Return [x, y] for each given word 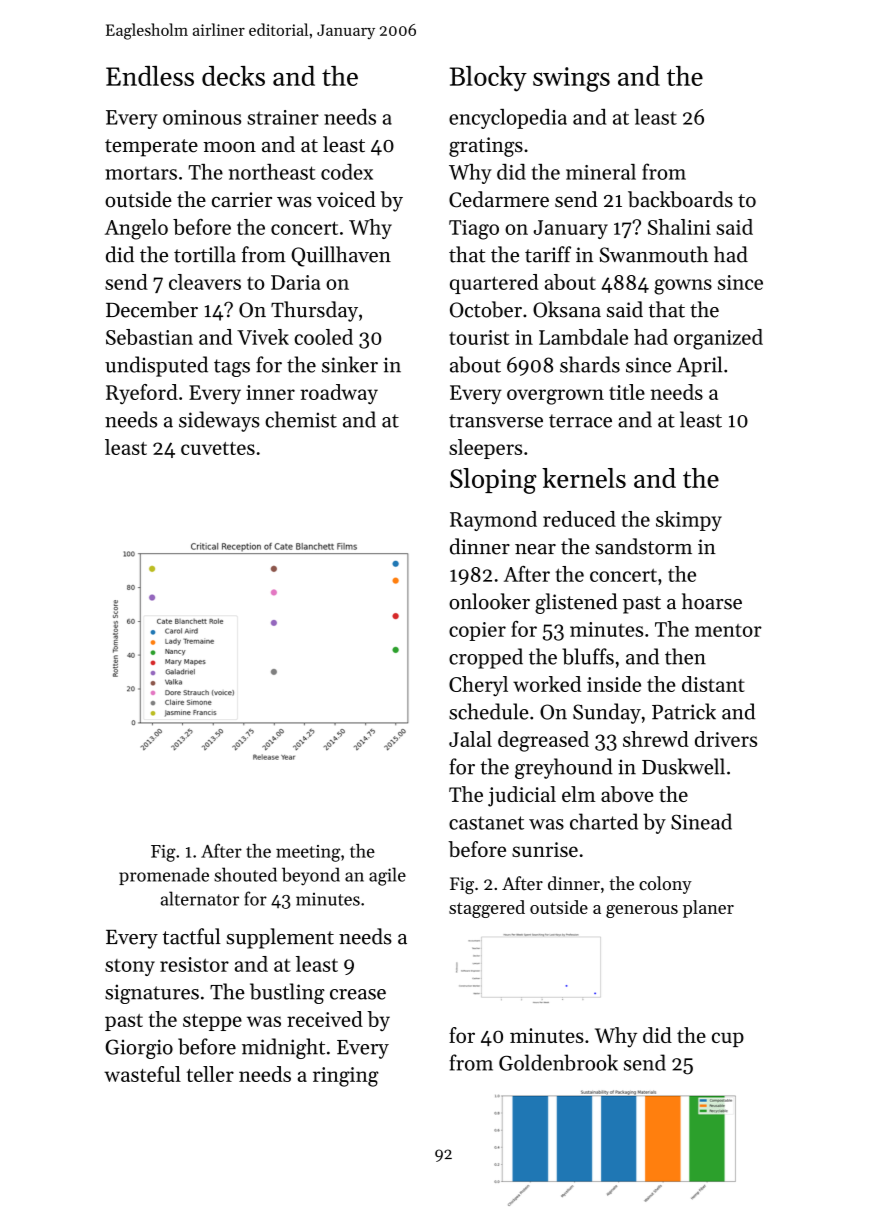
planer [708, 909]
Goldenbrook [558, 1062]
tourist [479, 337]
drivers [726, 739]
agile [387, 876]
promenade [164, 876]
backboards [680, 199]
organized [718, 339]
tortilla [205, 254]
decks [233, 76]
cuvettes [218, 448]
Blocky [488, 79]
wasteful [142, 1074]
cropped [486, 658]
